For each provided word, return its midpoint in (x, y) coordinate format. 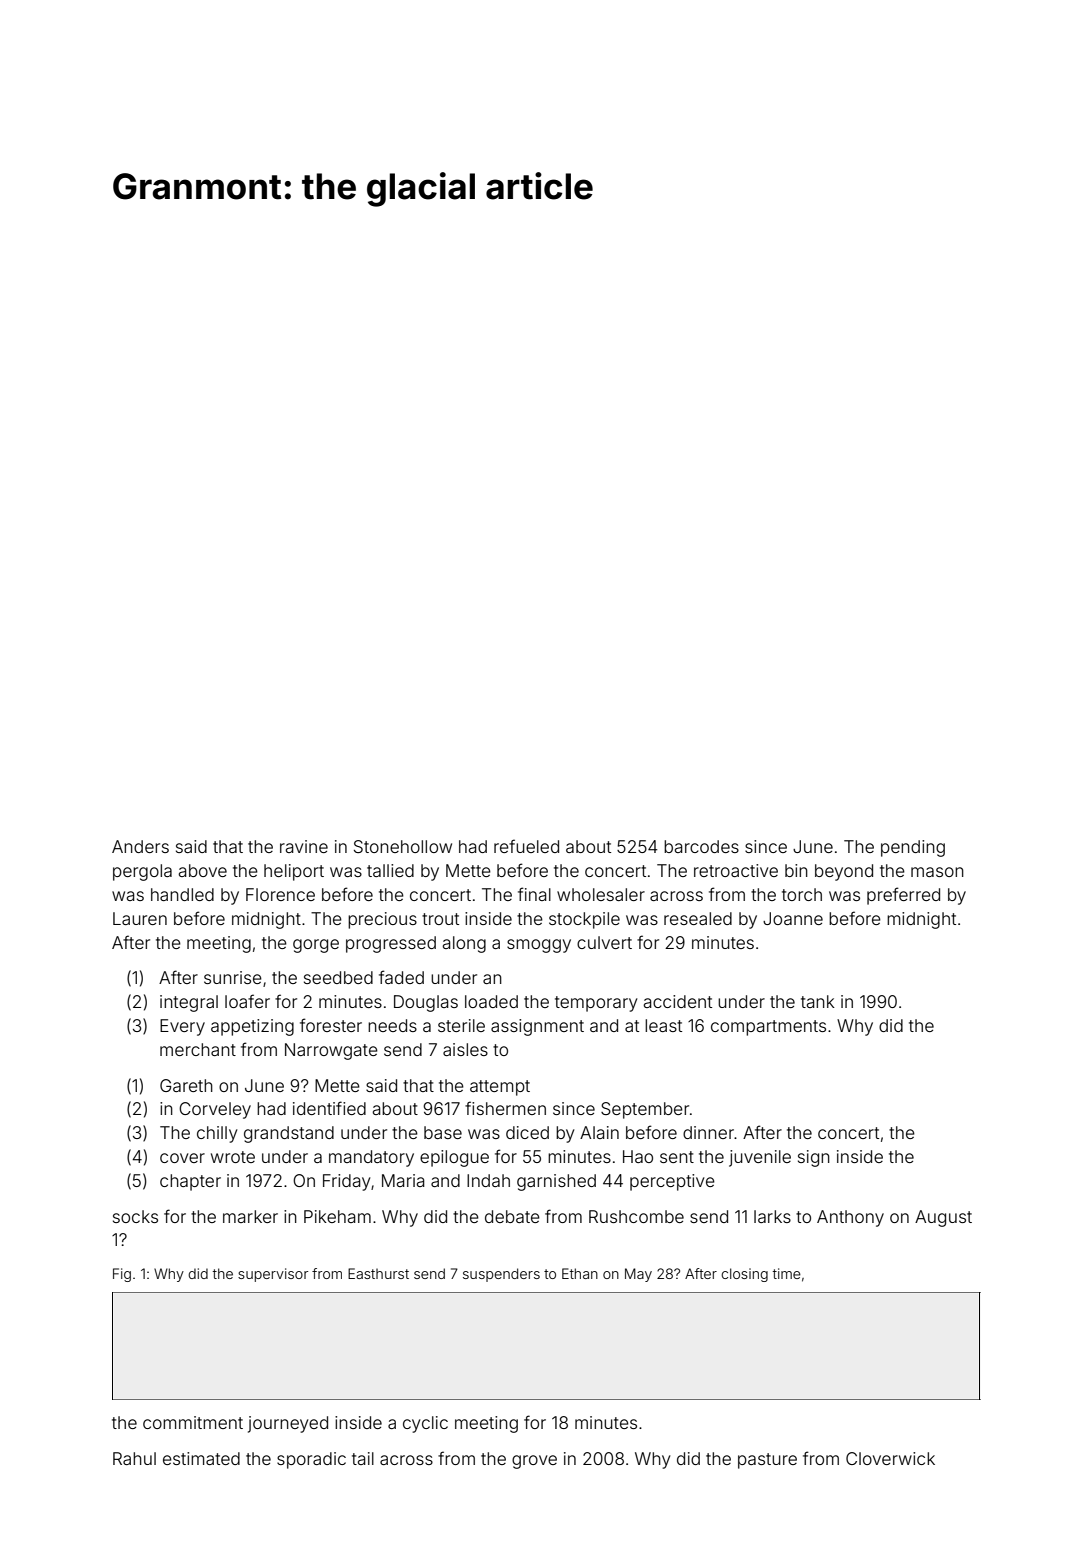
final (534, 894)
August (943, 1218)
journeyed (288, 1424)
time (787, 1273)
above (202, 870)
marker (250, 1216)
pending (913, 848)
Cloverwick (890, 1458)
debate (512, 1216)
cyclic (425, 1424)
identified (329, 1108)
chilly (217, 1134)
